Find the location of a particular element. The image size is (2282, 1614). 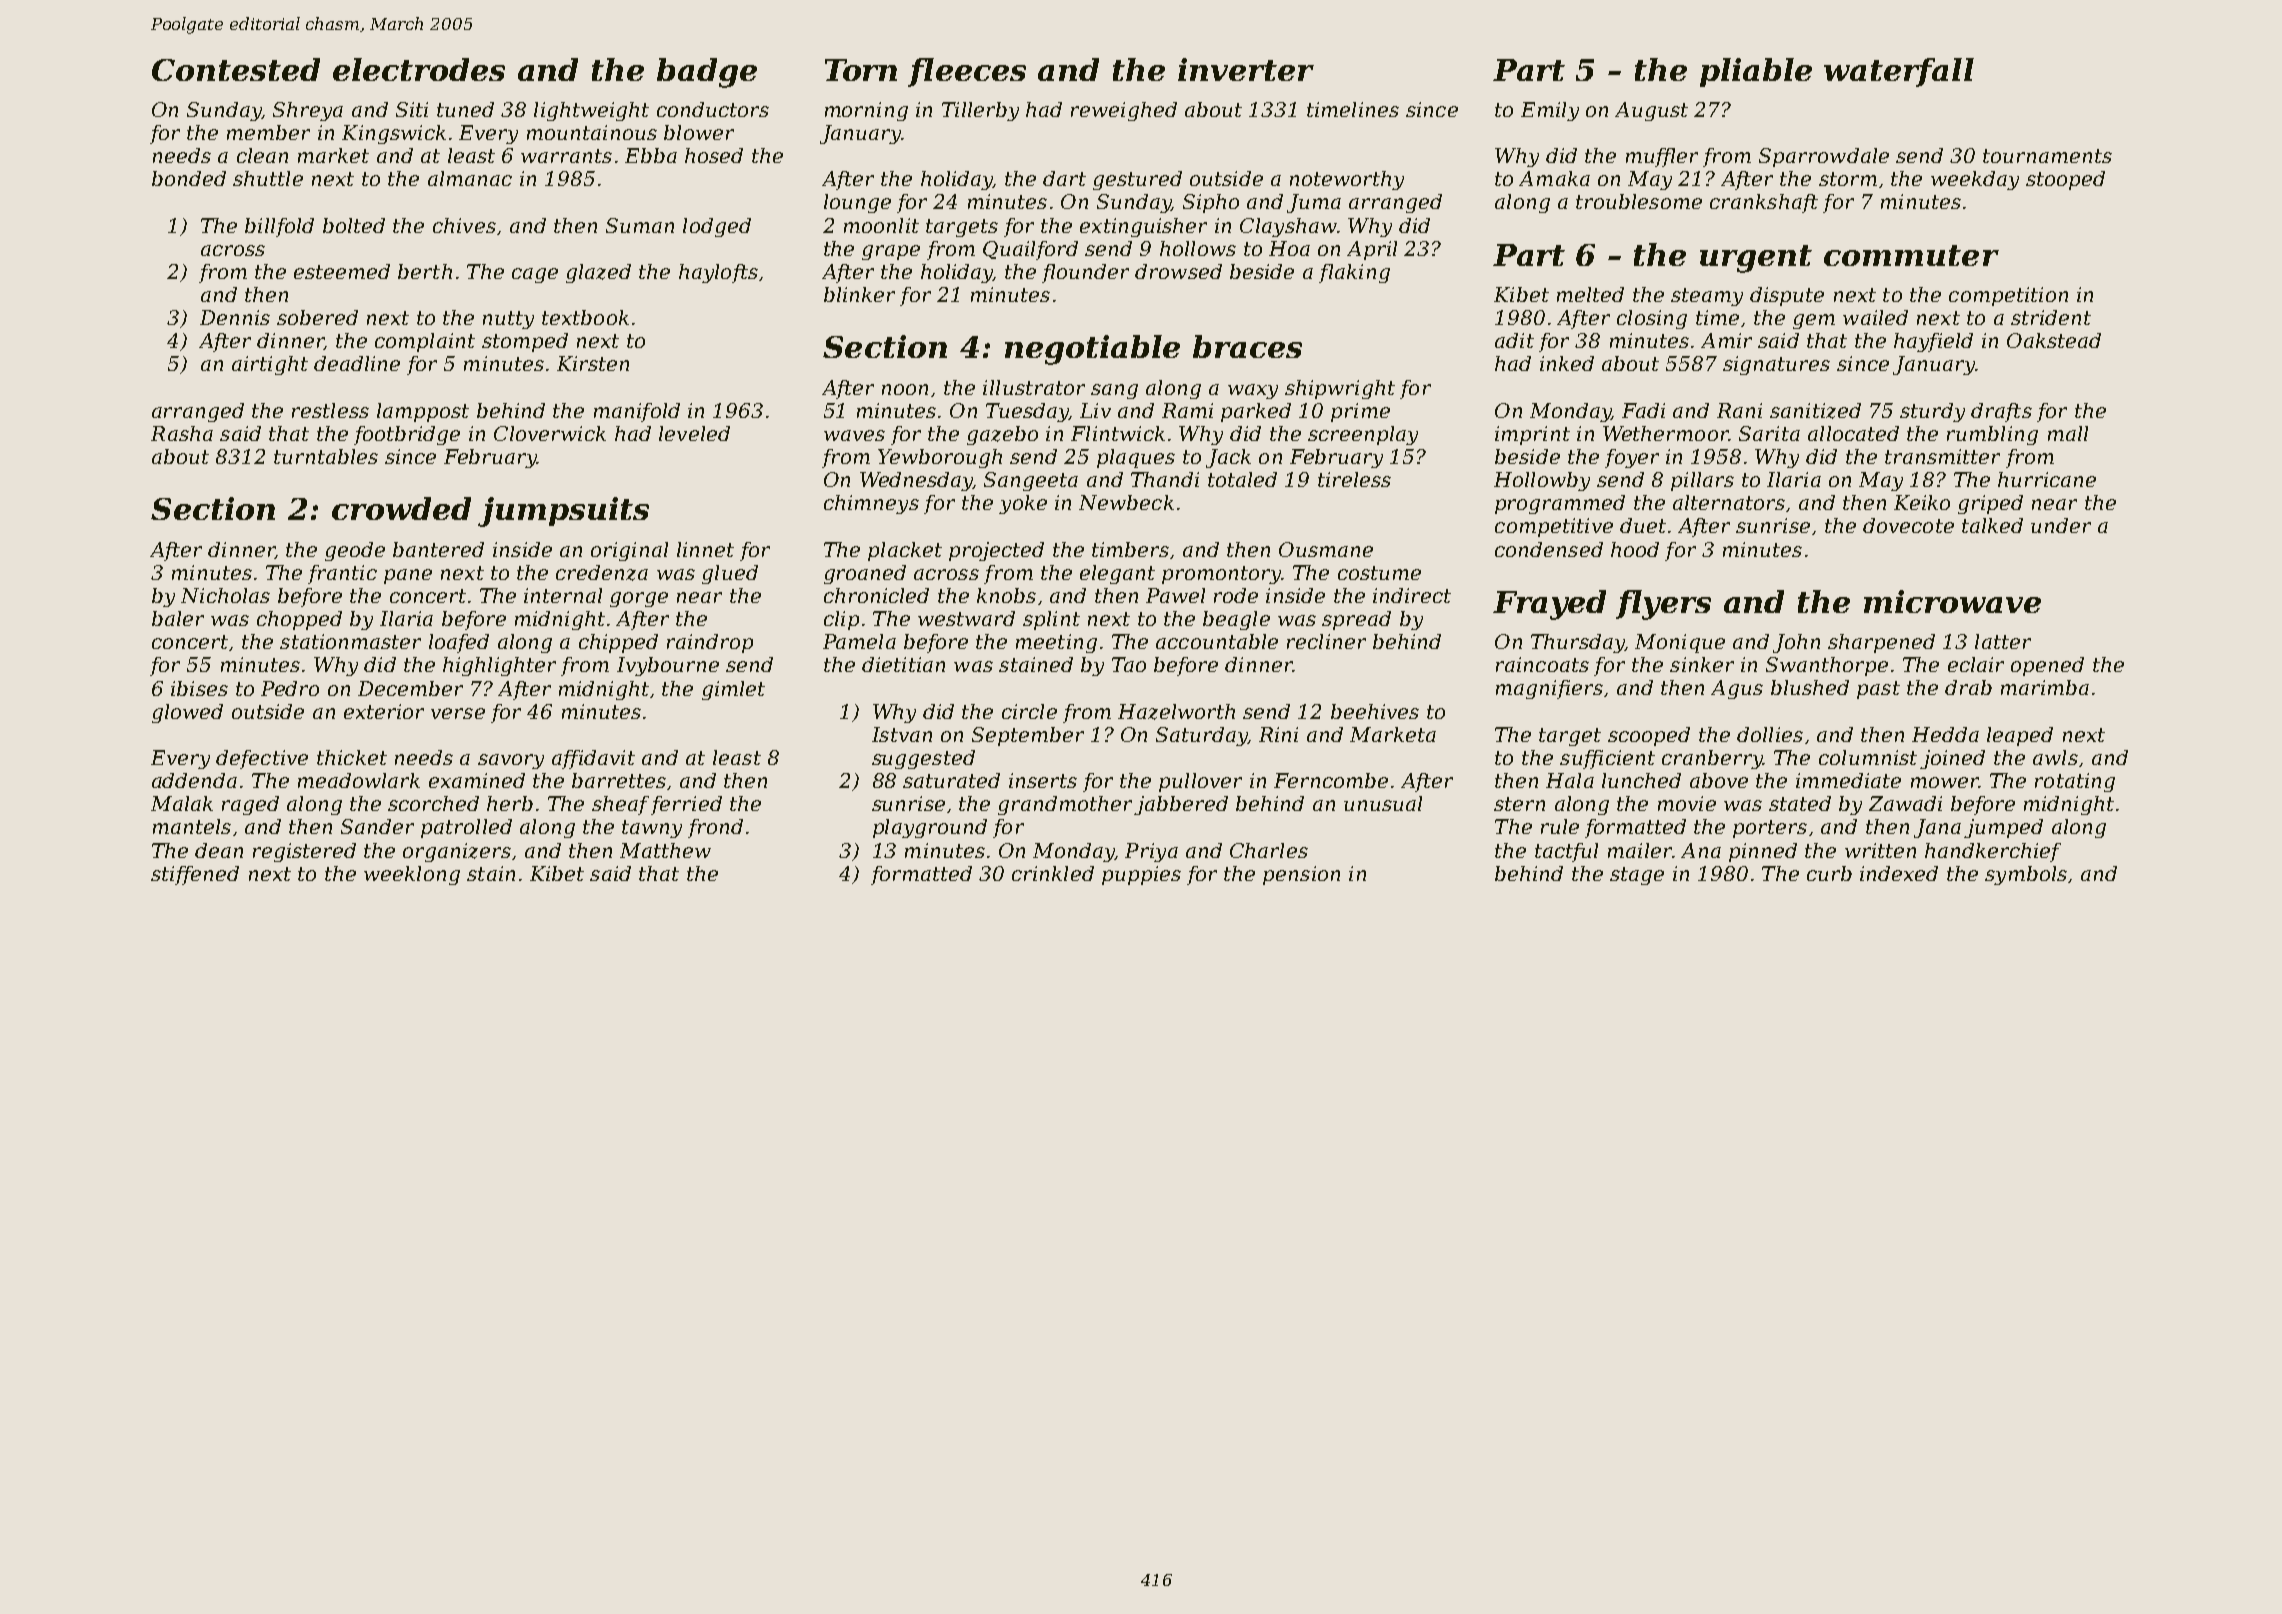

weeklong is located at coordinates (412, 875).
